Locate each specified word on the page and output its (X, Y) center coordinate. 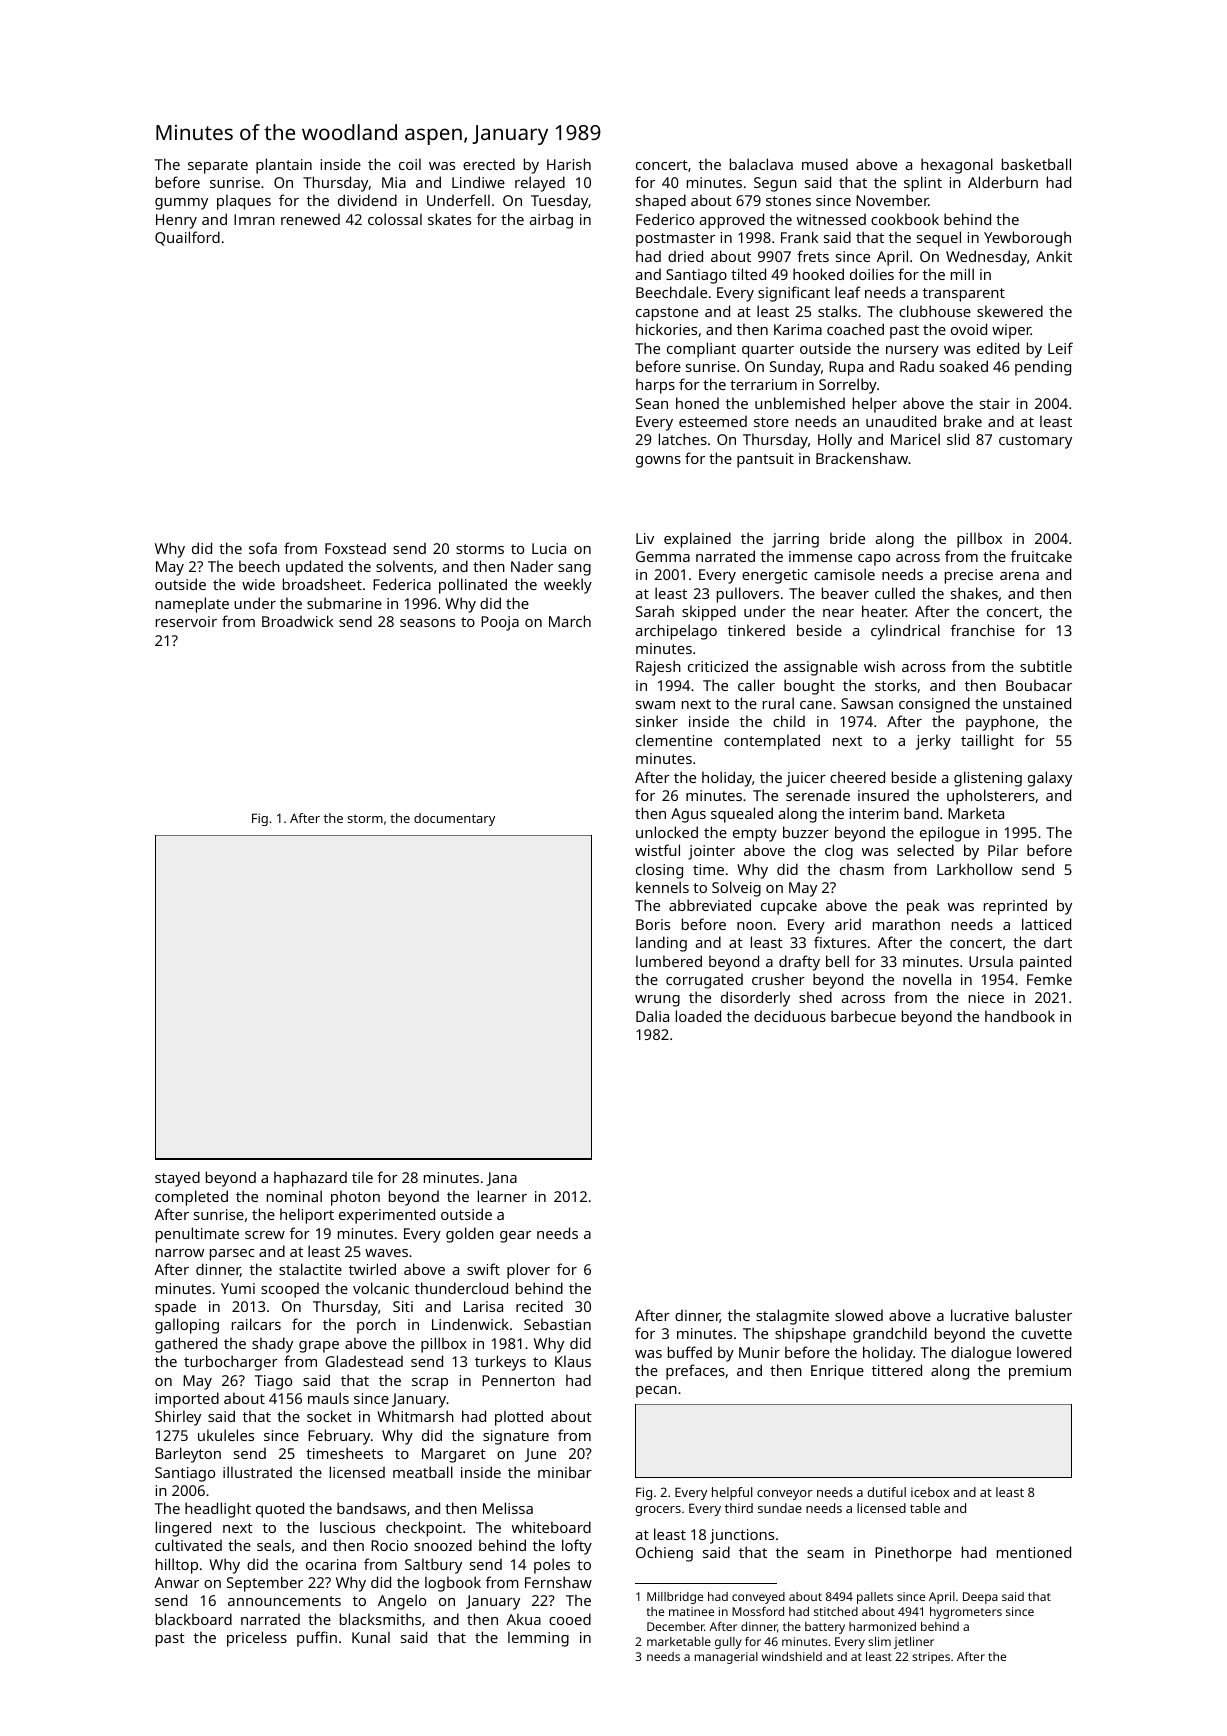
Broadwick (297, 621)
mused (825, 164)
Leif (1060, 348)
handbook (1020, 1016)
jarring (795, 540)
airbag (551, 221)
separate (218, 167)
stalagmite (792, 1317)
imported (187, 1400)
